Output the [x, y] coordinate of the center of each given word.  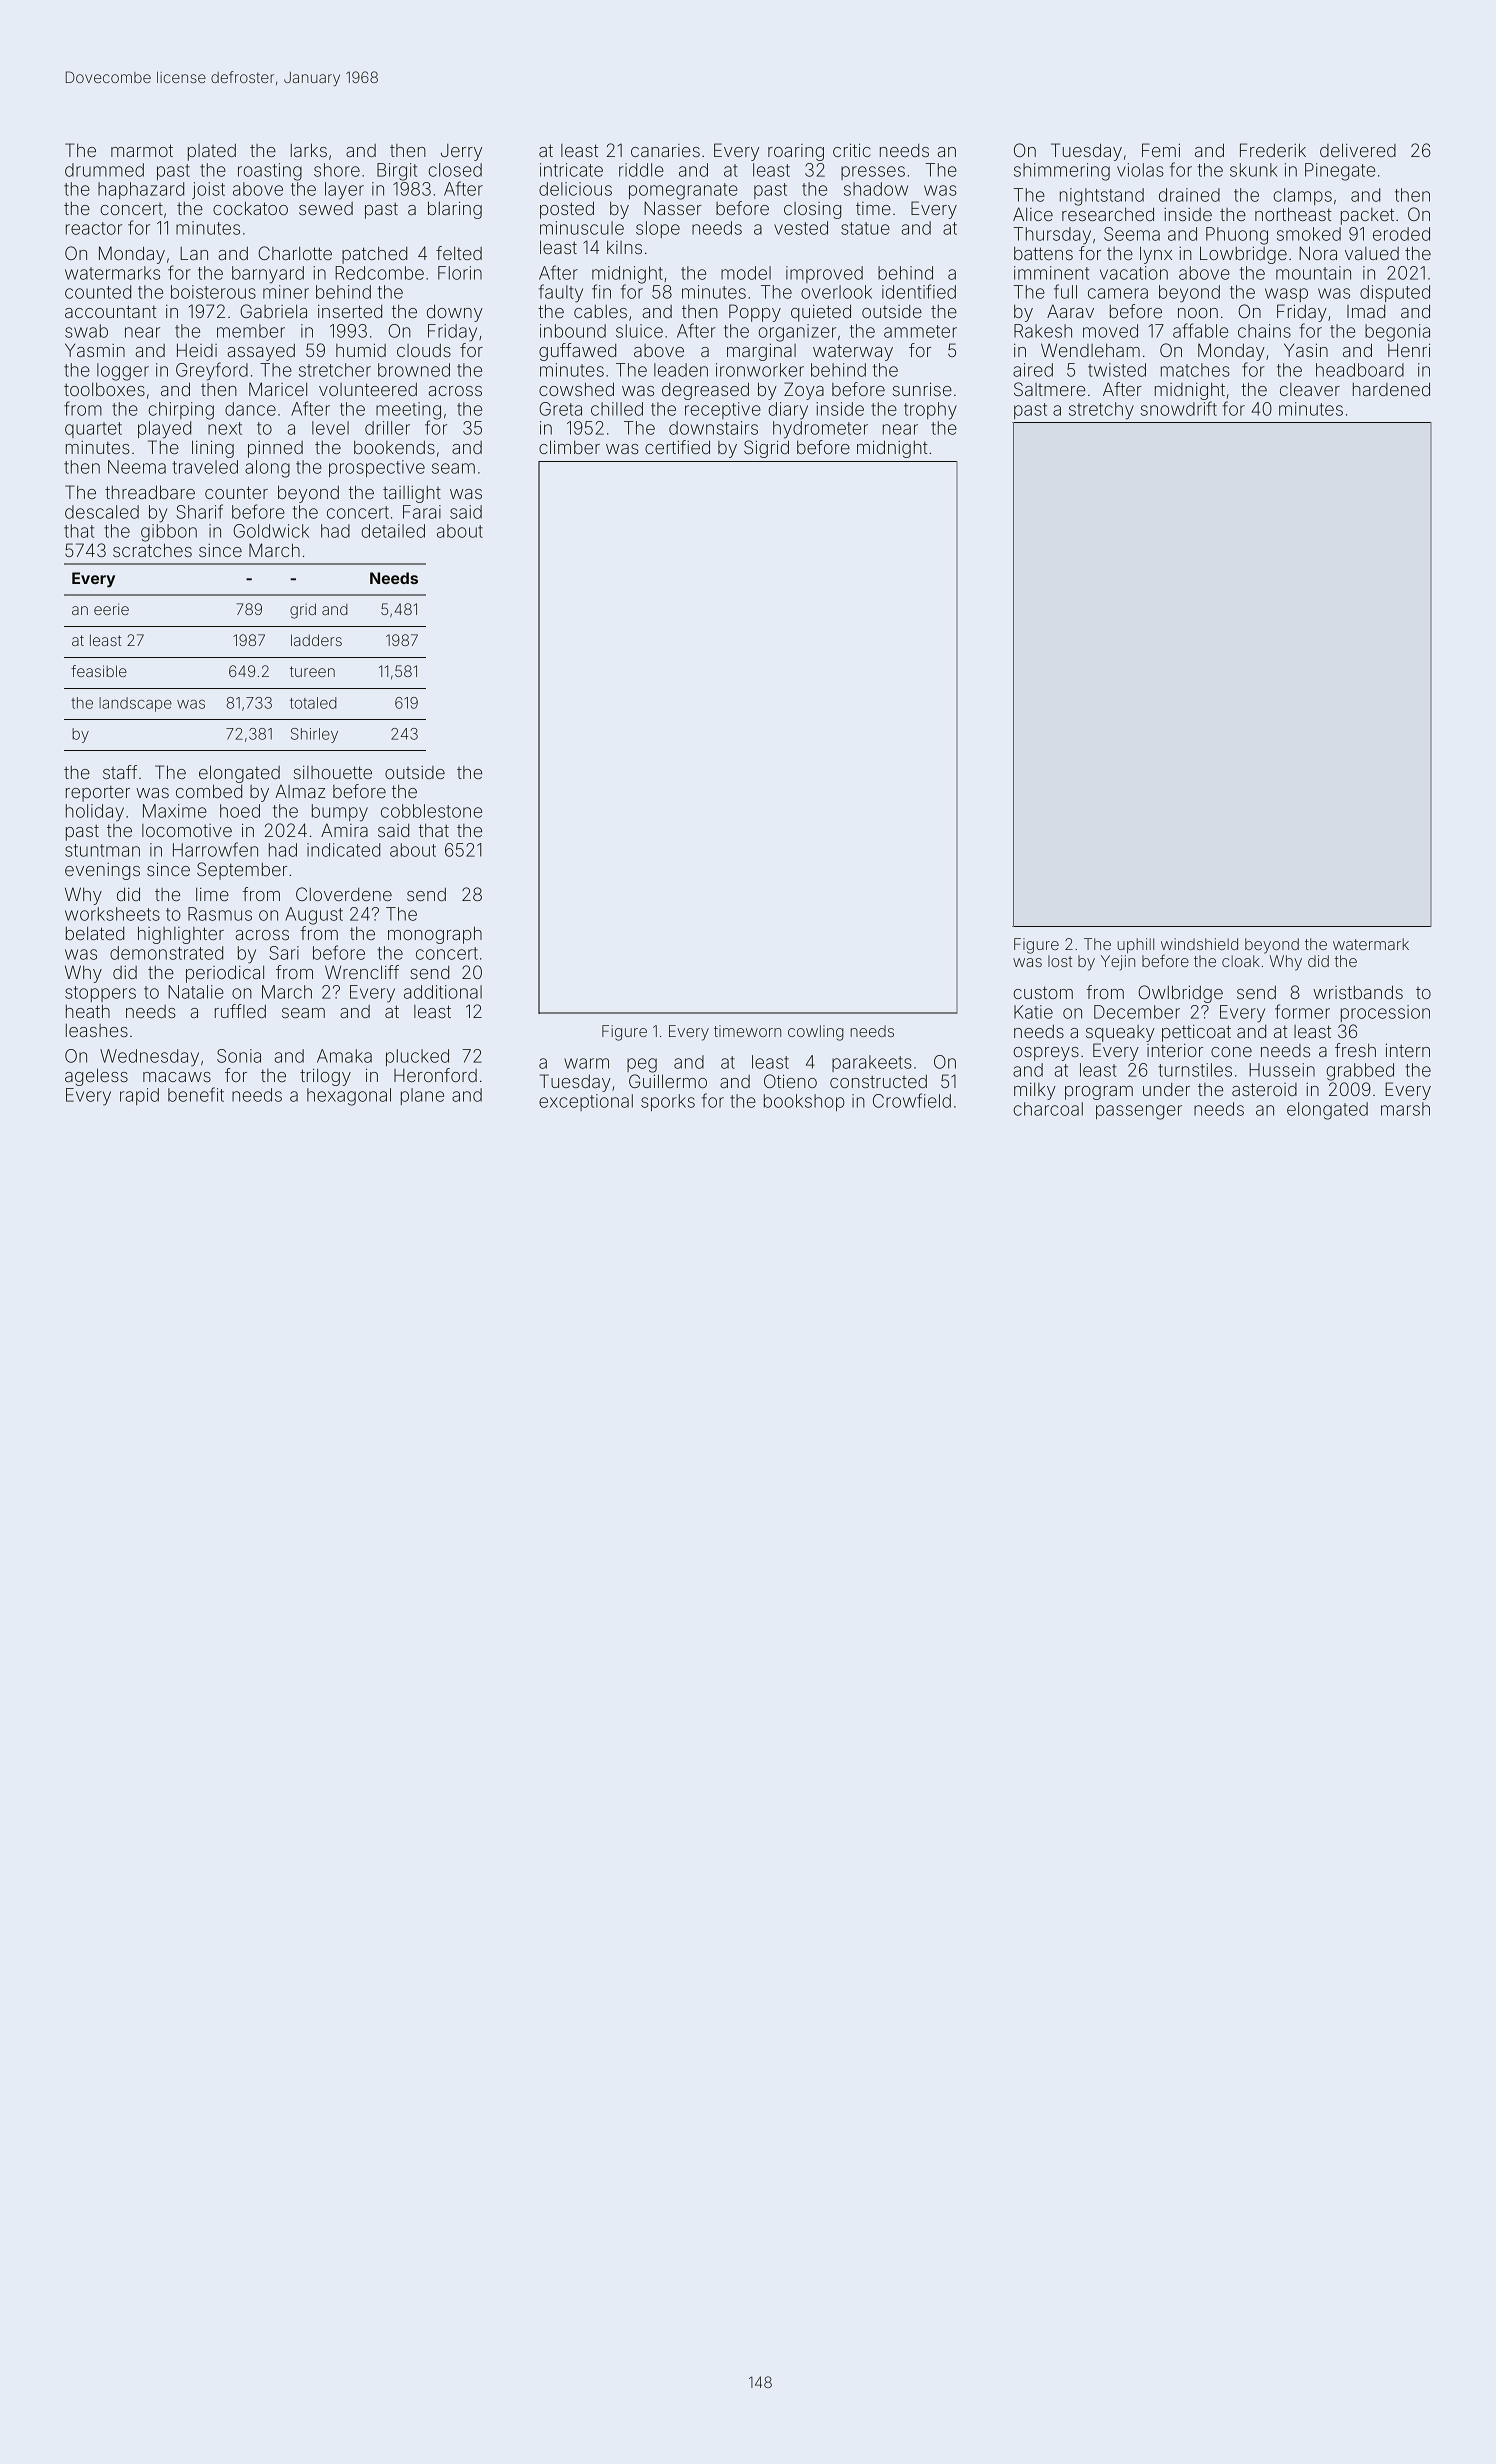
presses [873, 173]
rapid [139, 1096]
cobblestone [431, 811]
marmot [142, 150]
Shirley [314, 735]
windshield [1199, 944]
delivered [1358, 150]
